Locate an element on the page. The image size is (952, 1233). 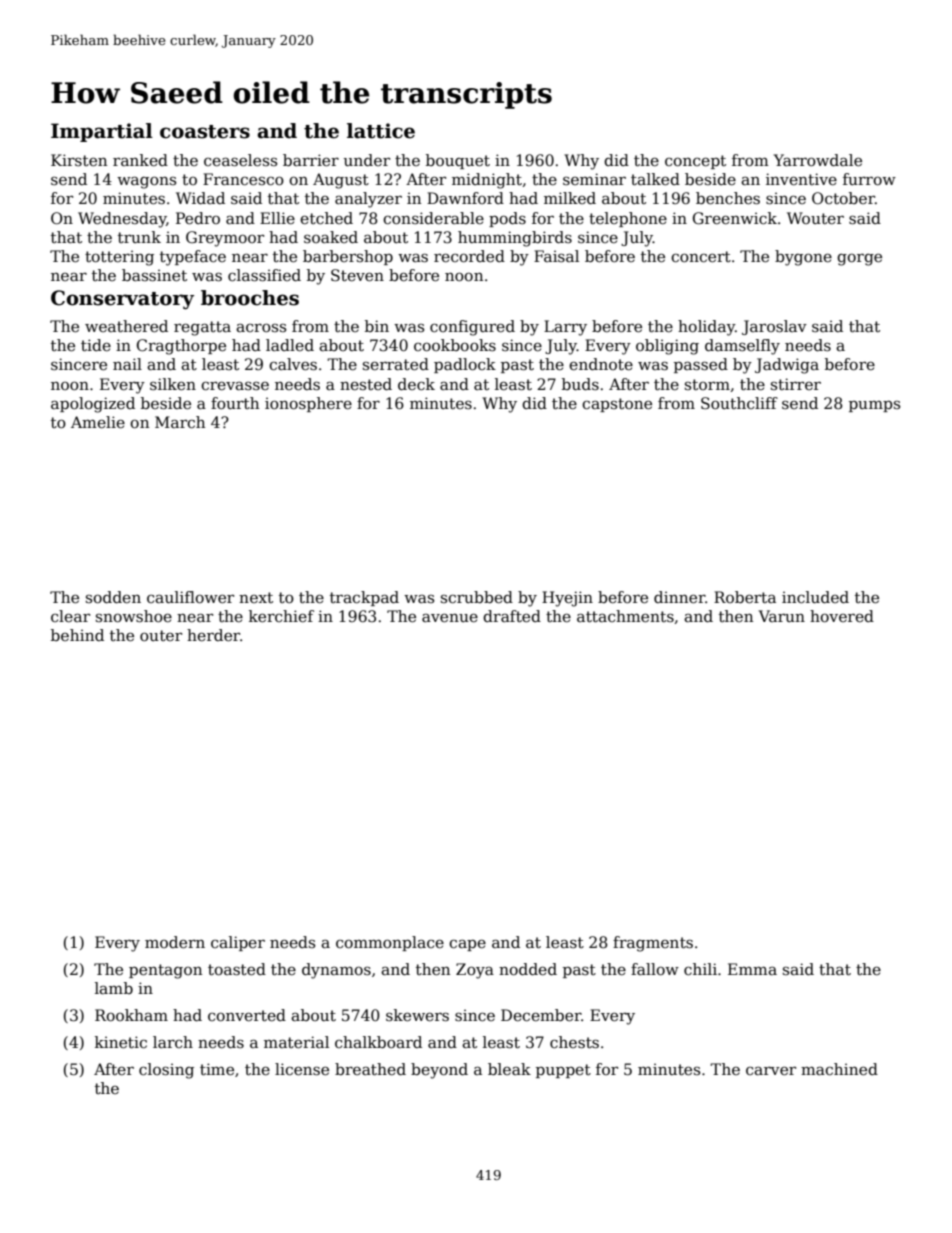
fragments is located at coordinates (653, 944).
